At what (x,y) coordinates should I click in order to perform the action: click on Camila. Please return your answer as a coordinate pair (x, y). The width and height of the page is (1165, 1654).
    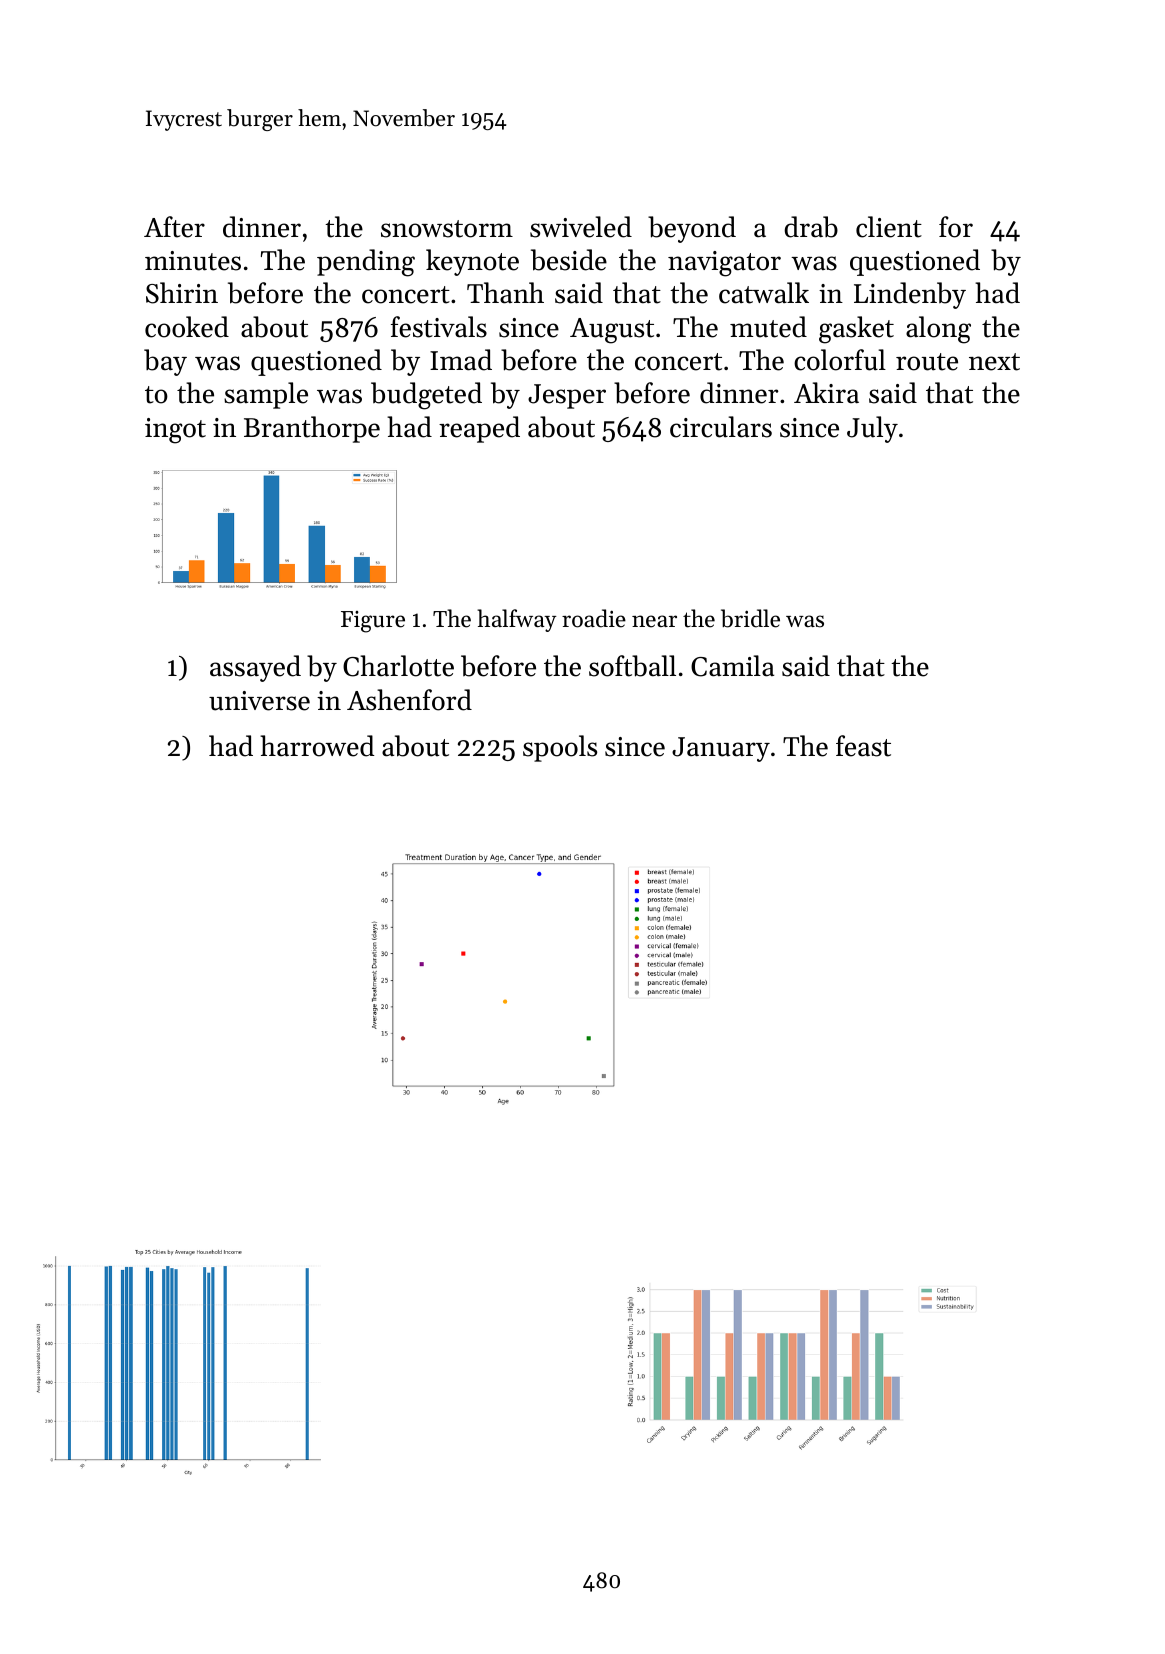
    Looking at the image, I should click on (732, 666).
